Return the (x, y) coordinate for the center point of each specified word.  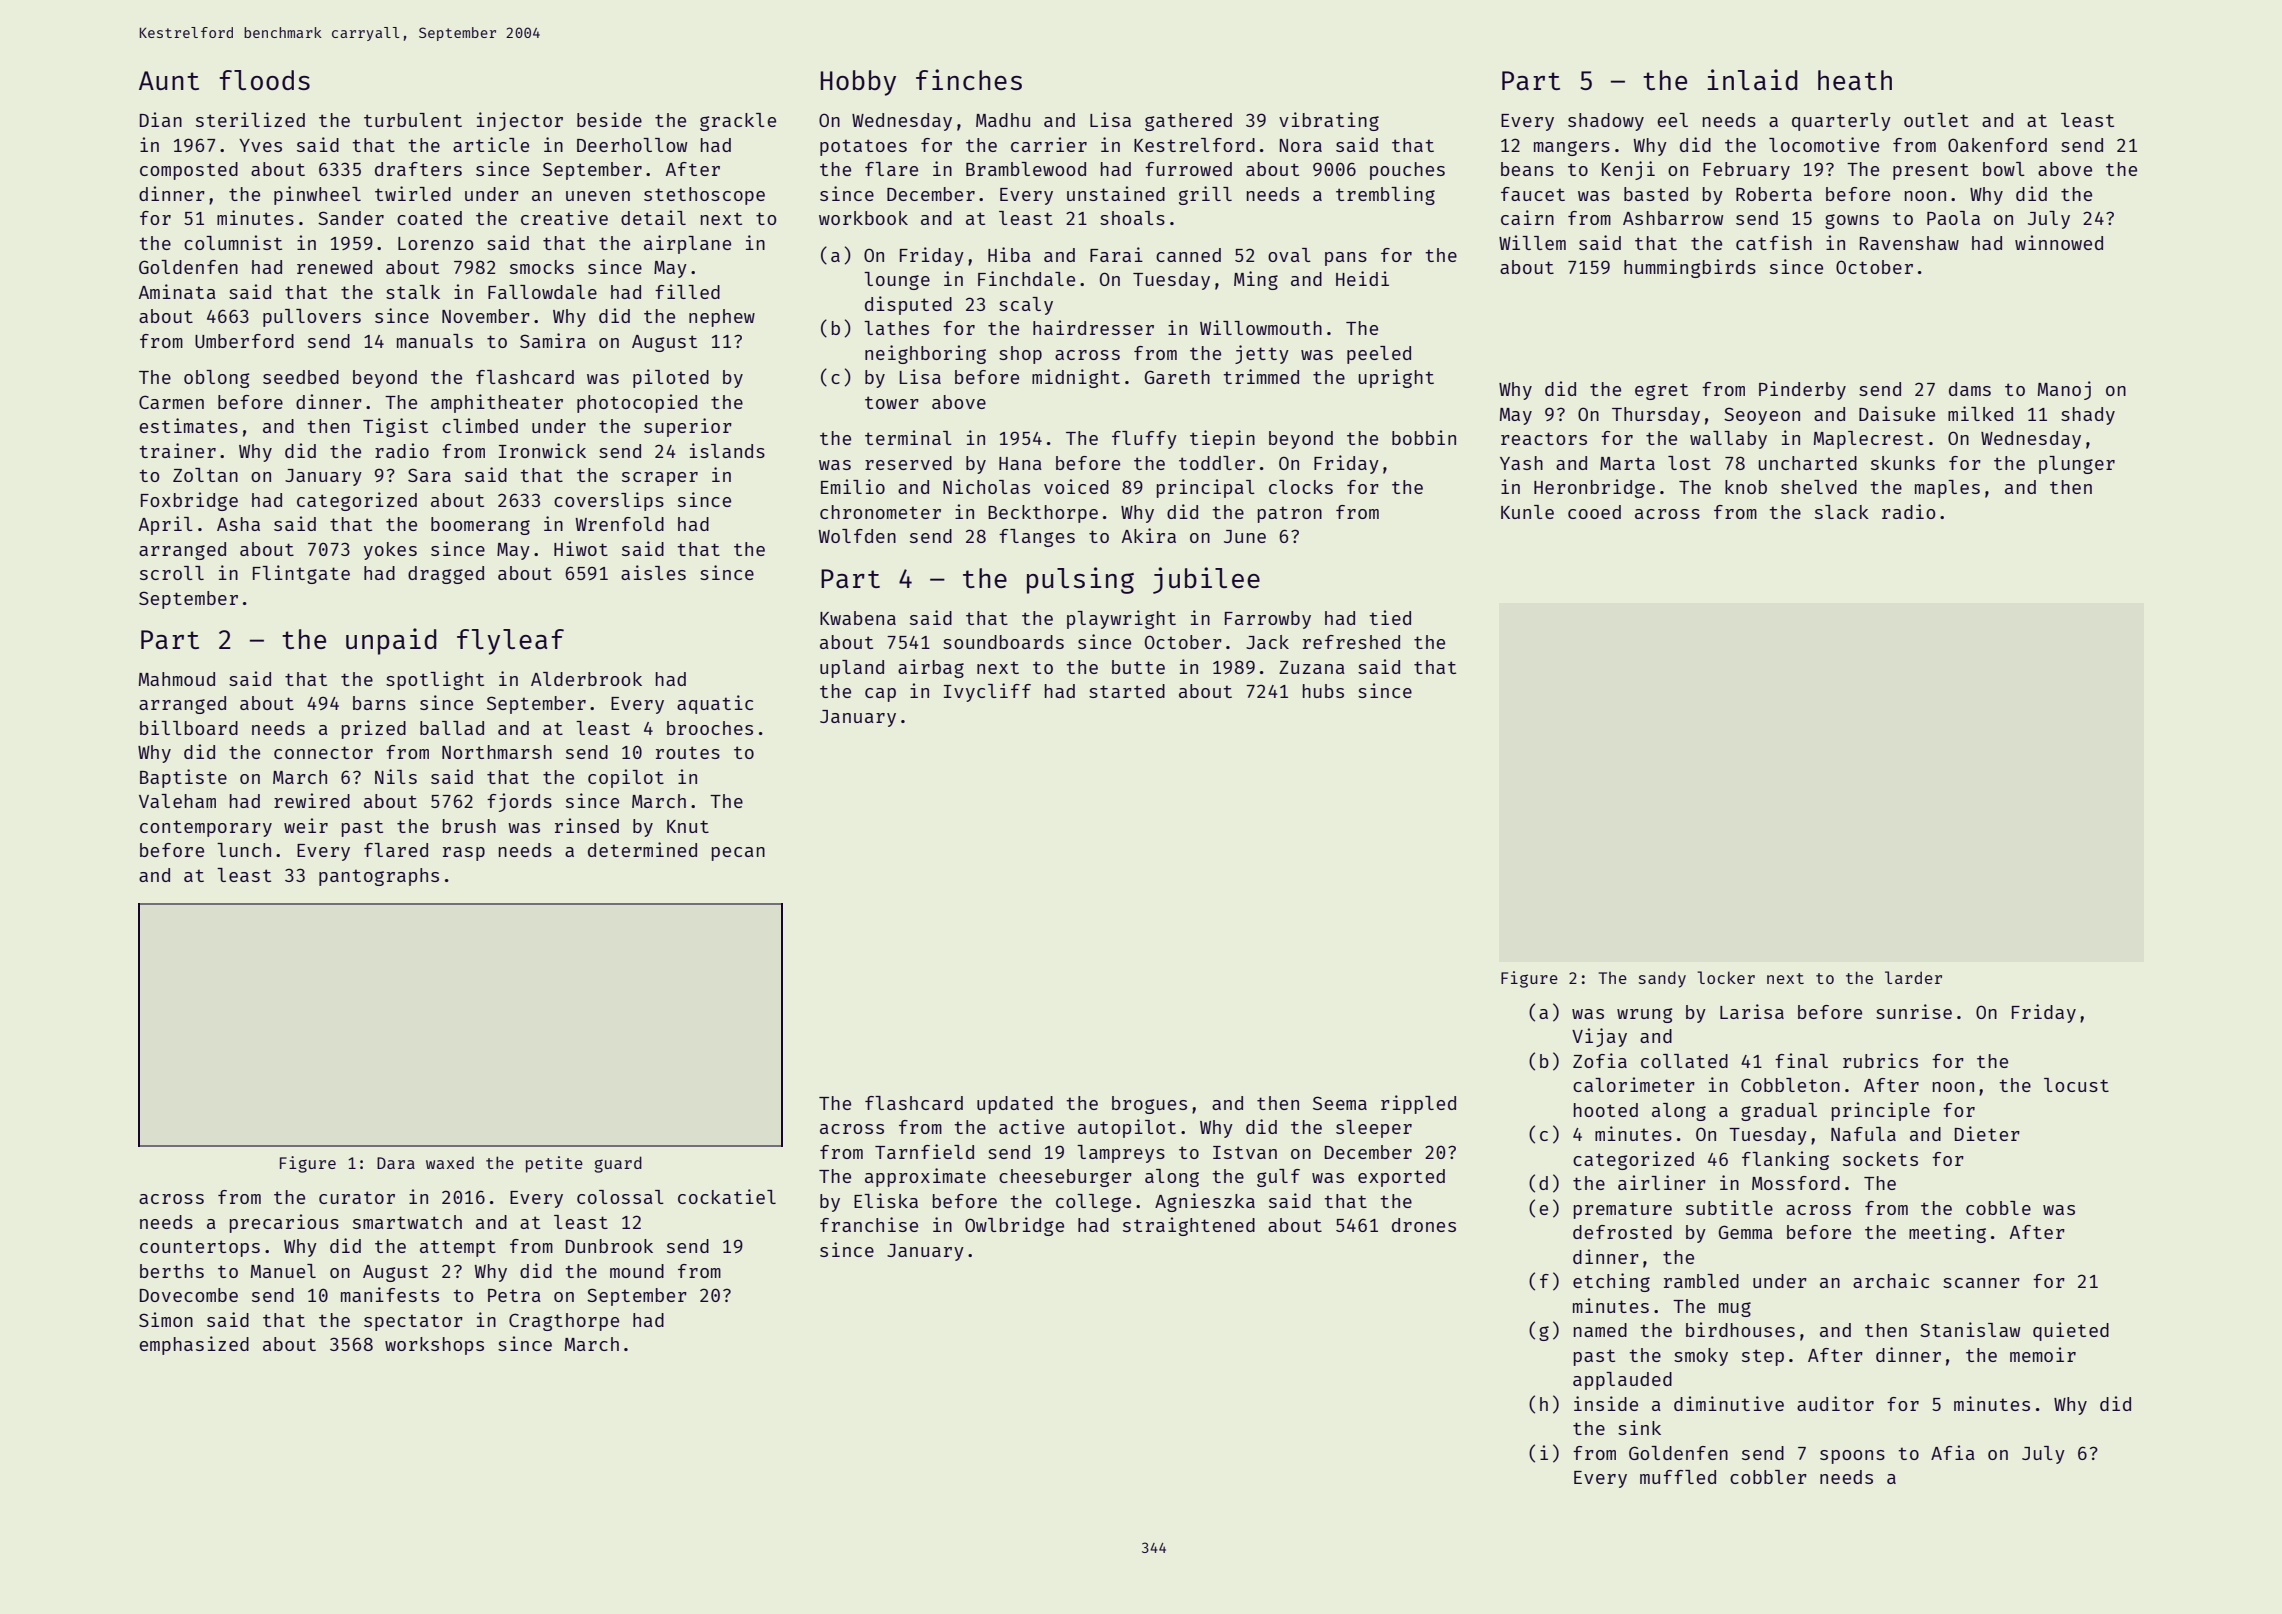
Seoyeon (1762, 416)
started (1127, 691)
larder (1913, 977)
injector (520, 121)
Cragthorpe (564, 1322)
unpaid (391, 641)
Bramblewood (1026, 169)
